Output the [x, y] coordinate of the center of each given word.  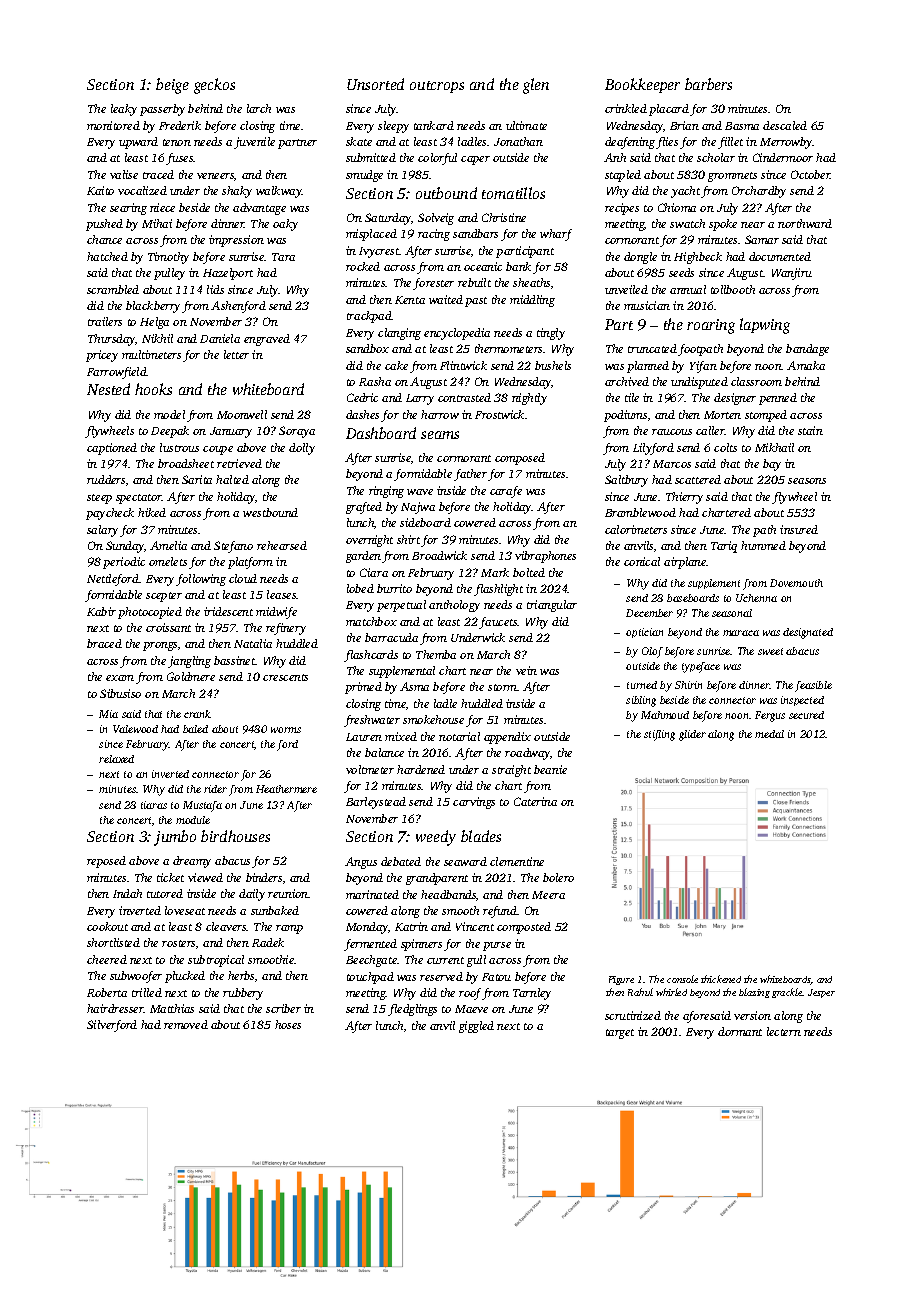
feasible [813, 686]
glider [692, 735]
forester [433, 284]
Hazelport [228, 274]
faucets [498, 623]
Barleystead [376, 803]
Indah [127, 893]
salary [102, 531]
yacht [685, 192]
